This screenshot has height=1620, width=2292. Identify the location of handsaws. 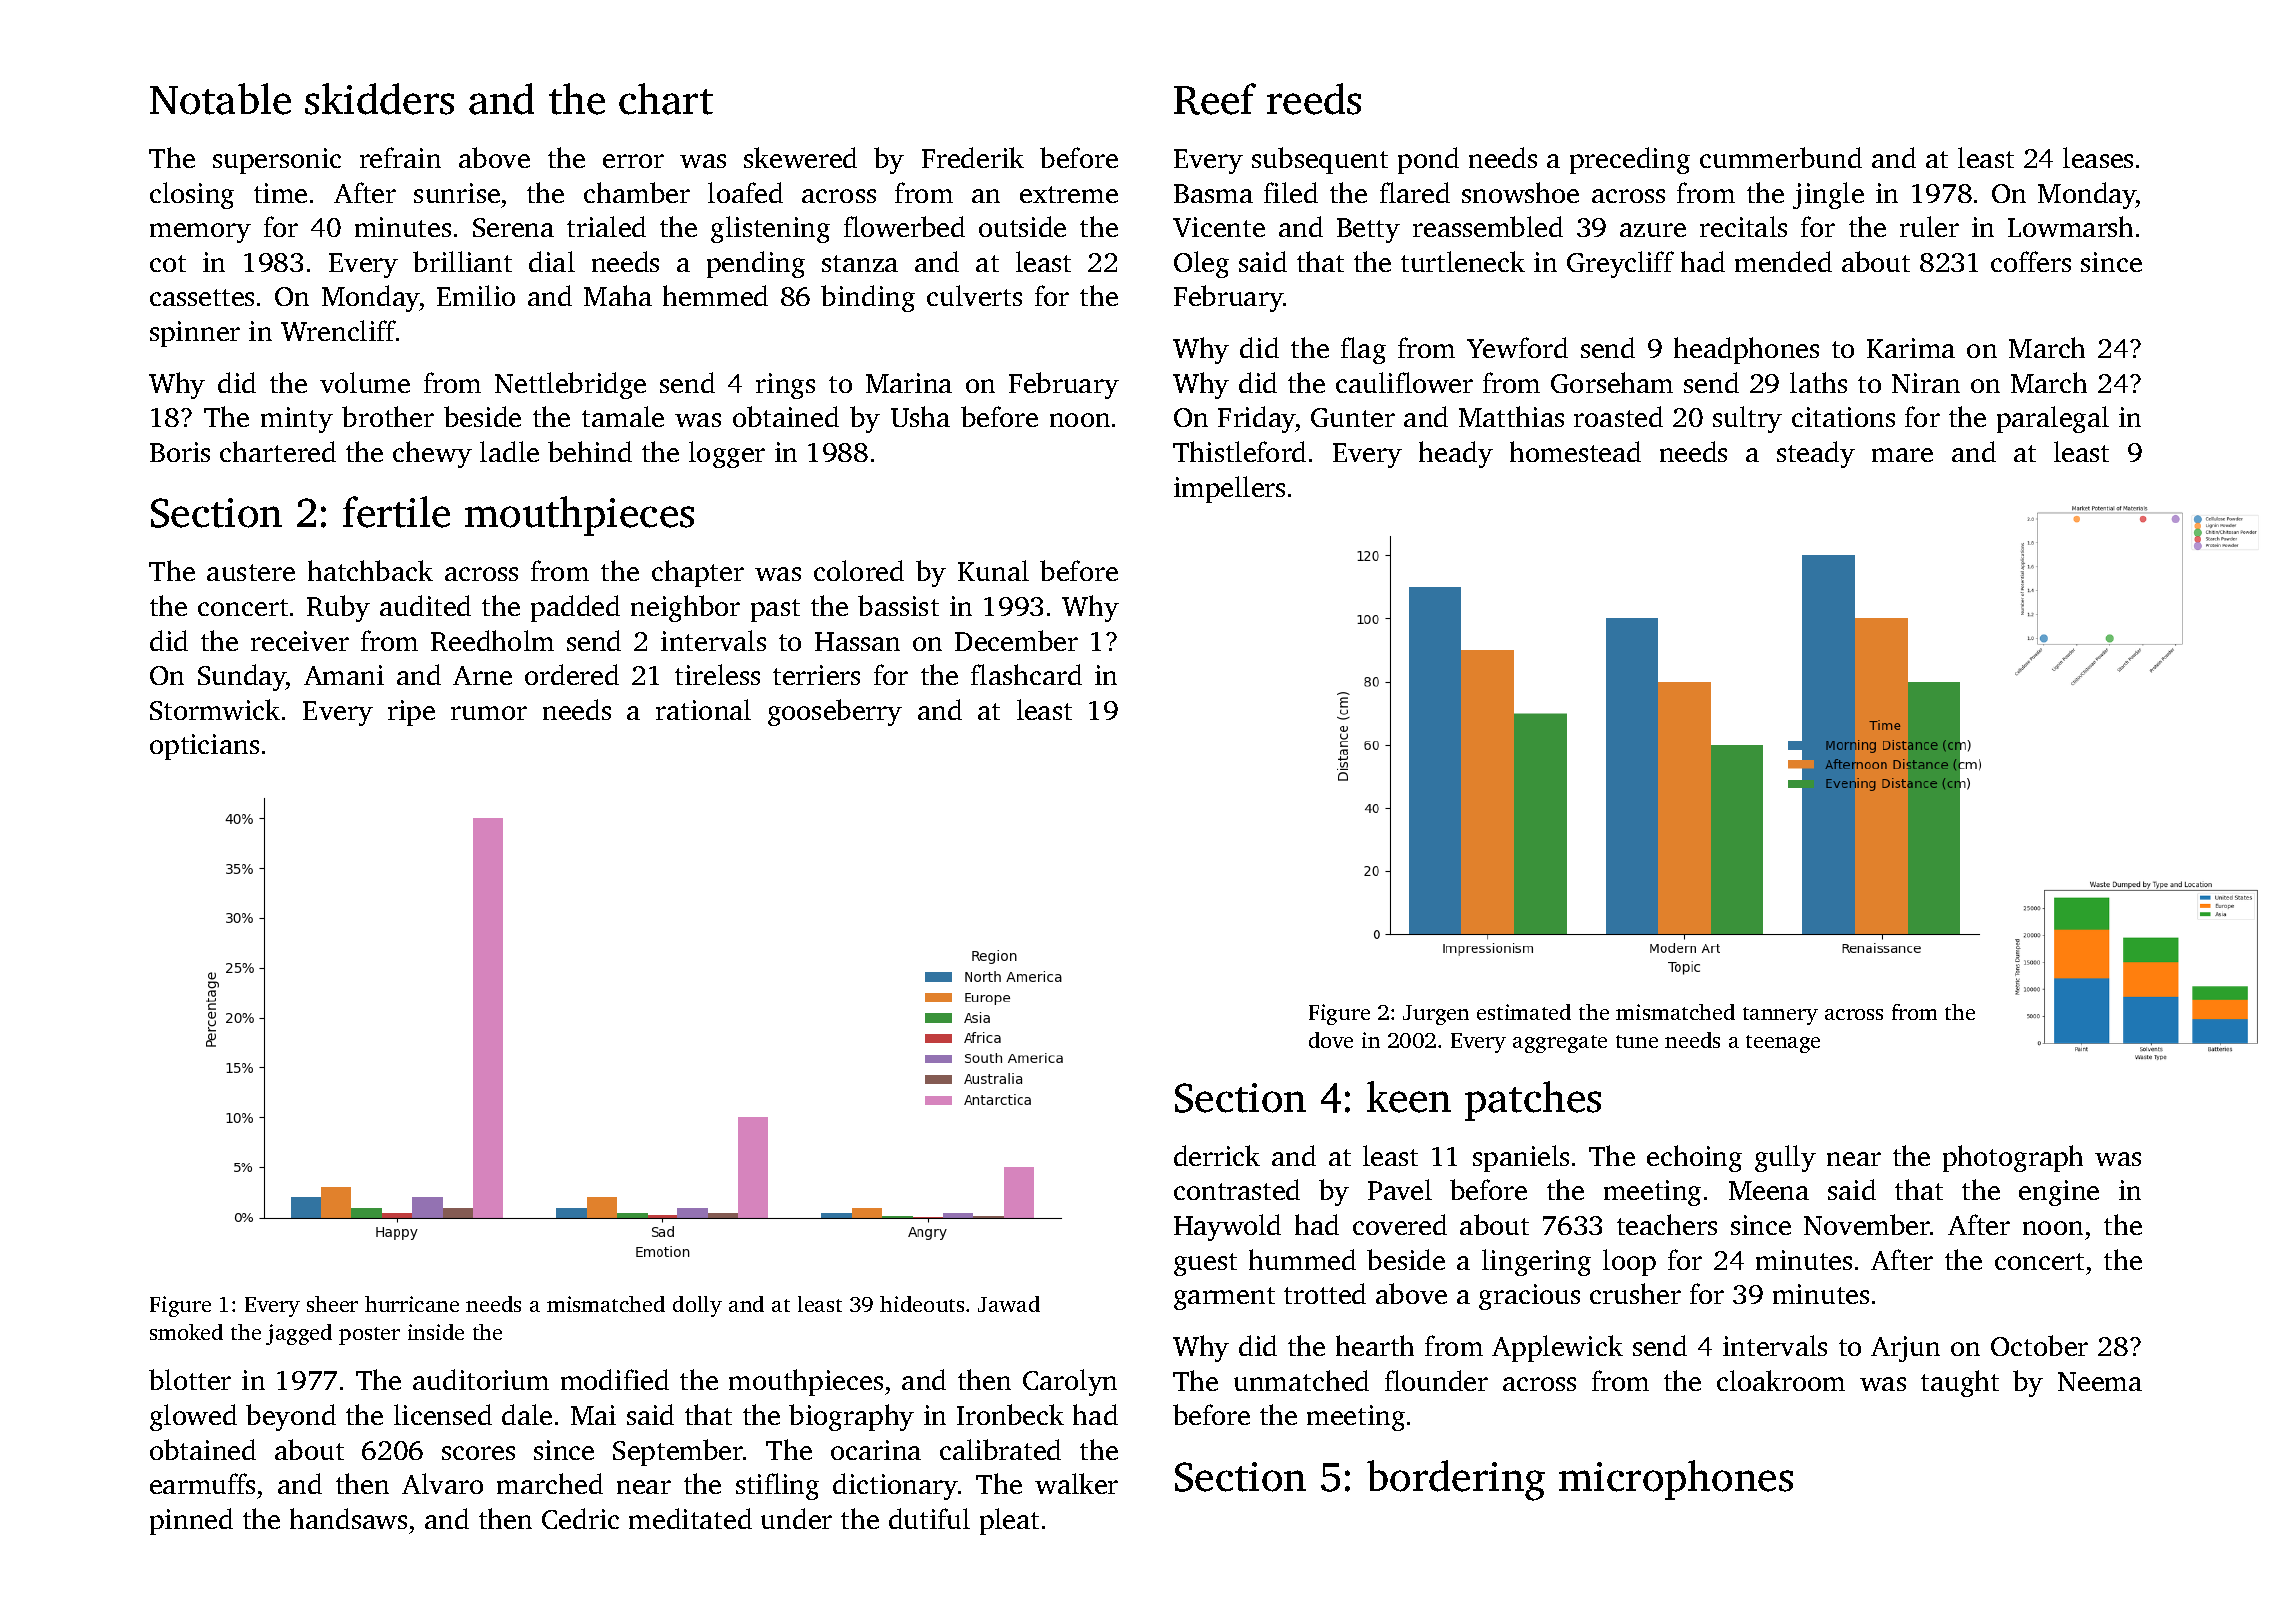
(348, 1518).
